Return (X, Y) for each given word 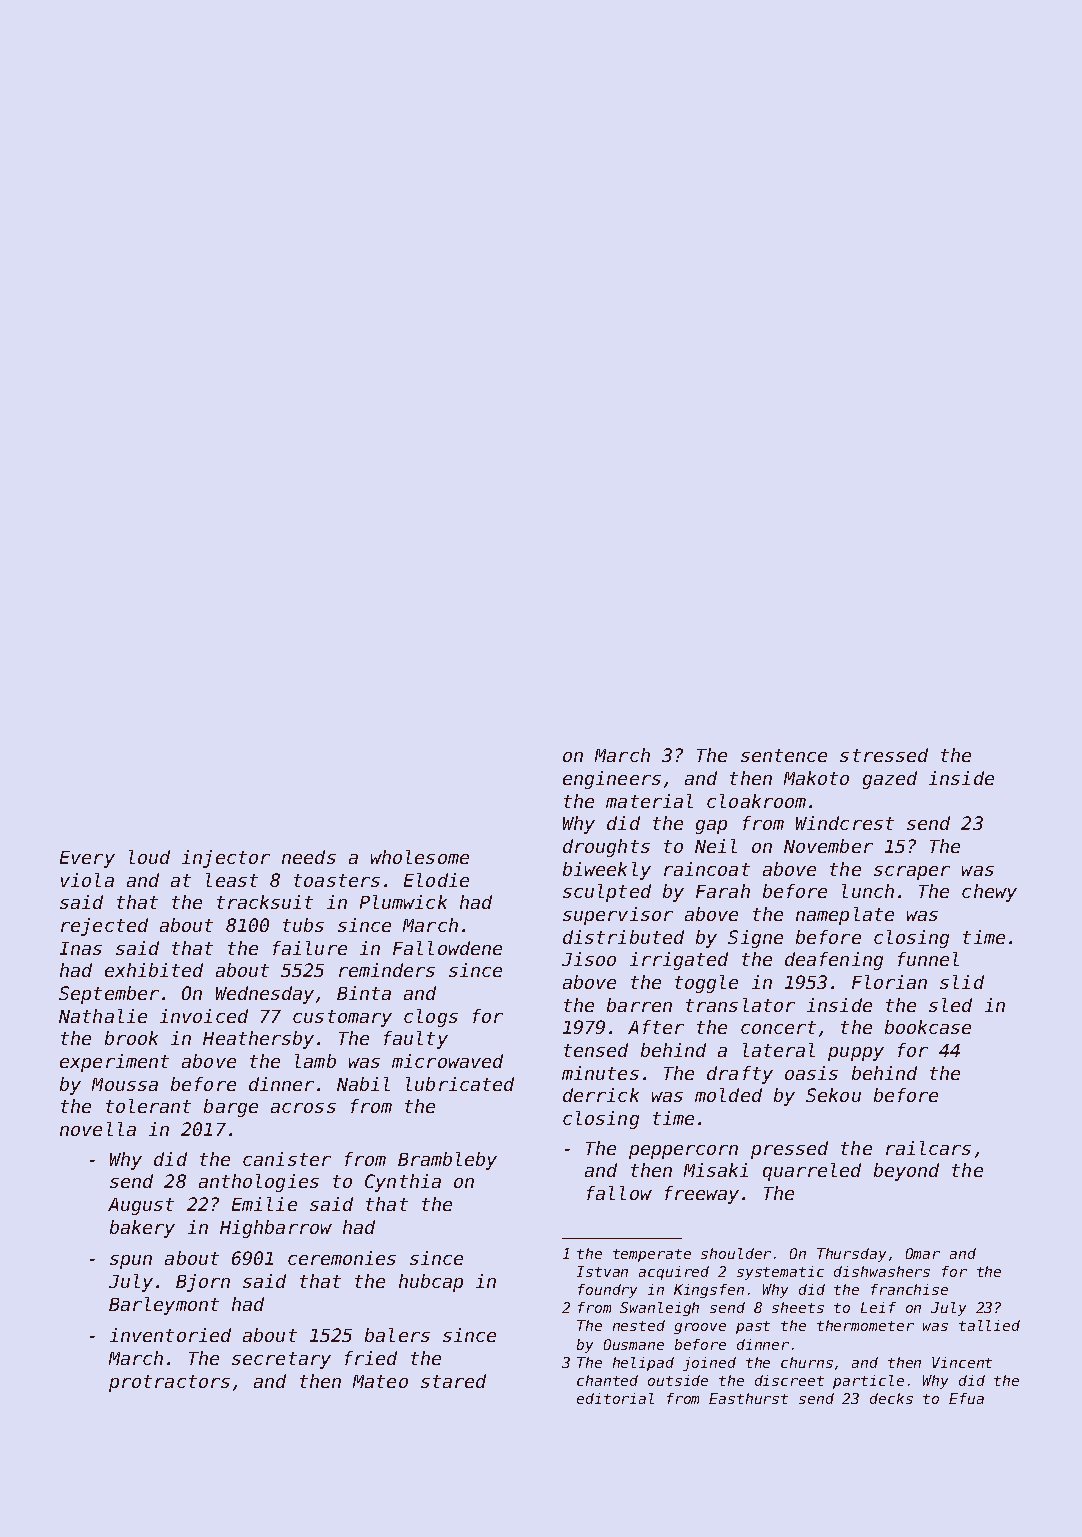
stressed (884, 755)
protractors (169, 1383)
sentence (784, 755)
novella (98, 1129)
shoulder (736, 1253)
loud (149, 857)
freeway (702, 1195)
